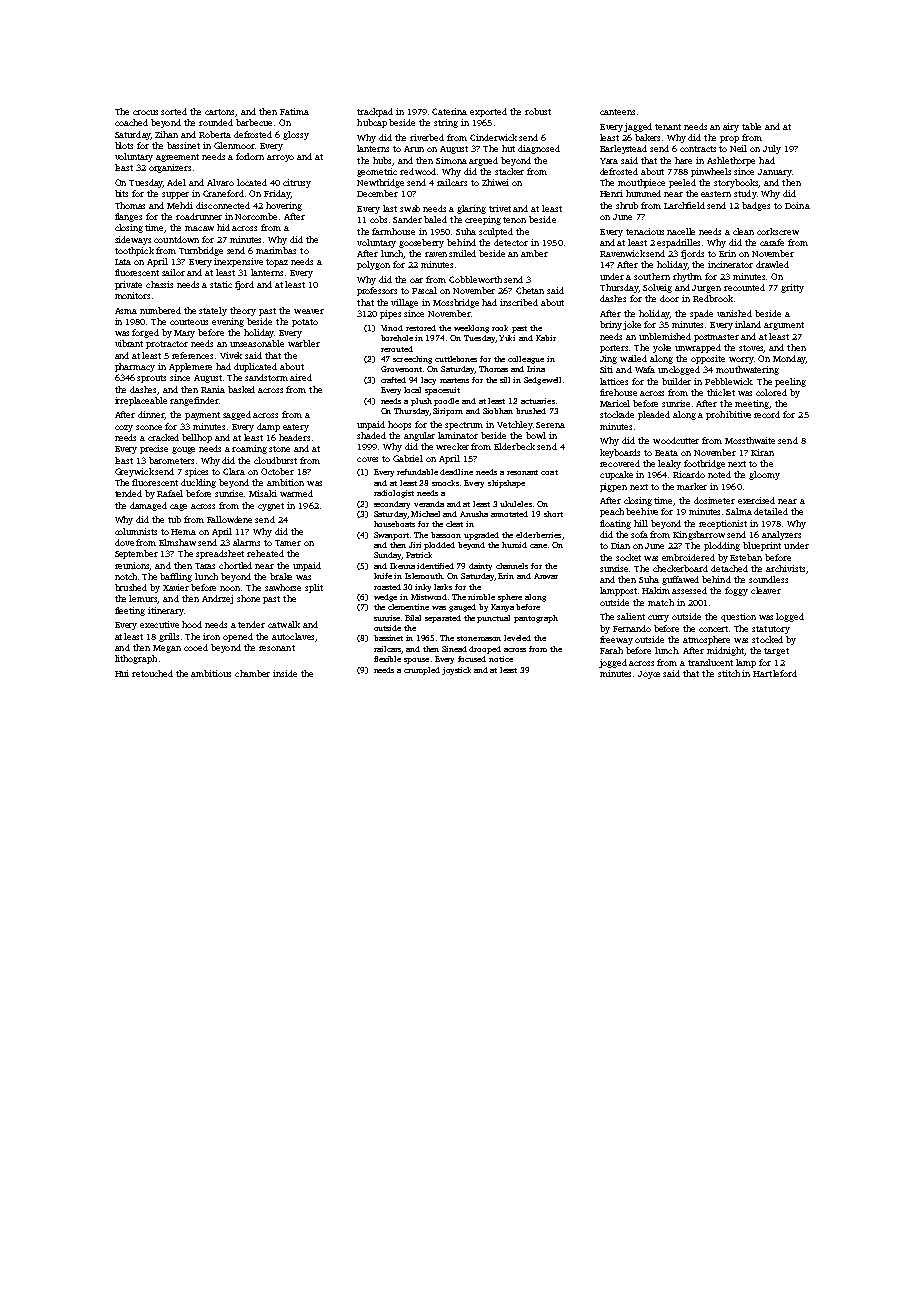  Describe the element at coordinates (174, 111) in the image. I see `sorted` at that location.
